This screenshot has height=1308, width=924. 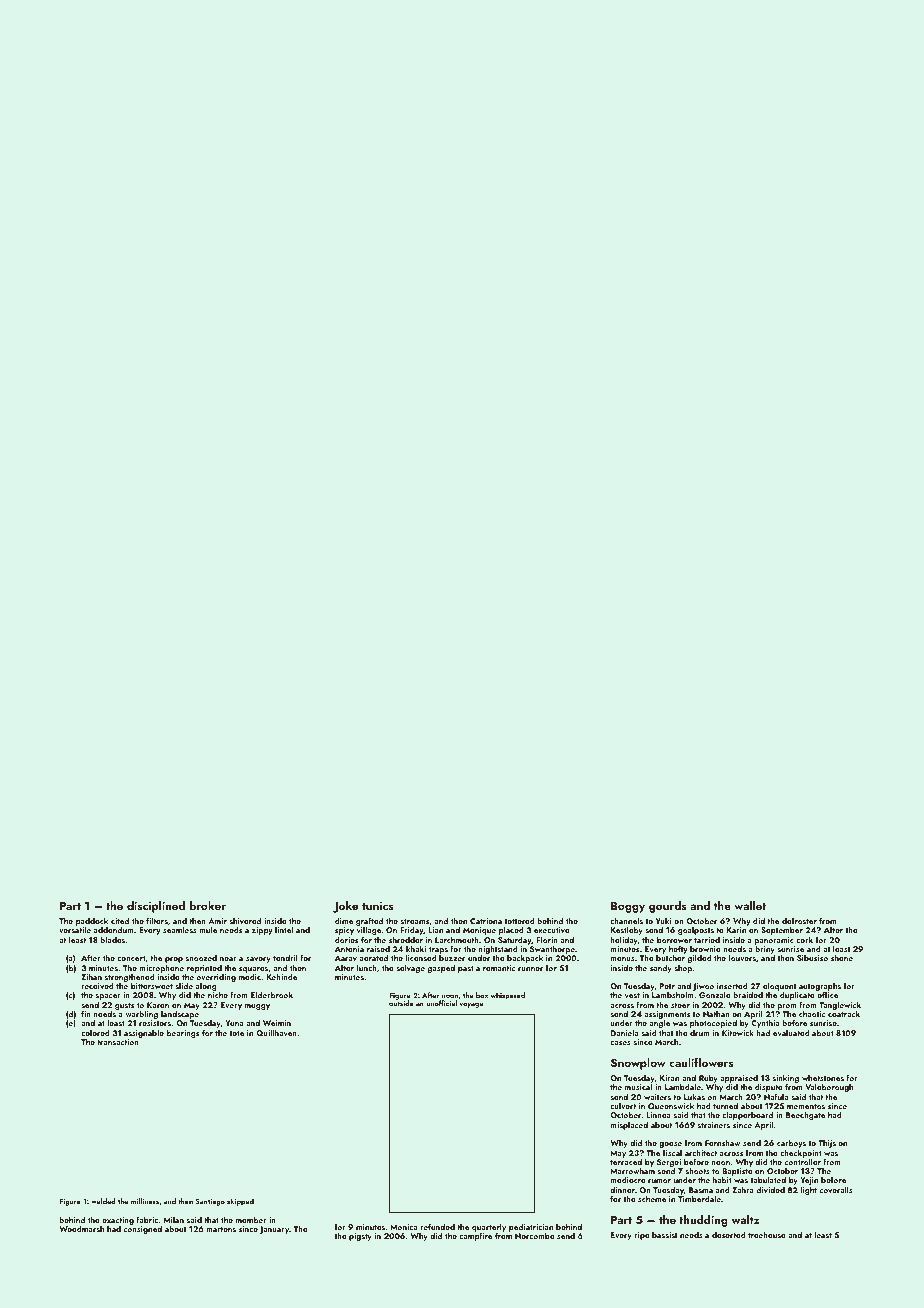 I want to click on milliners, so click(x=145, y=1201).
